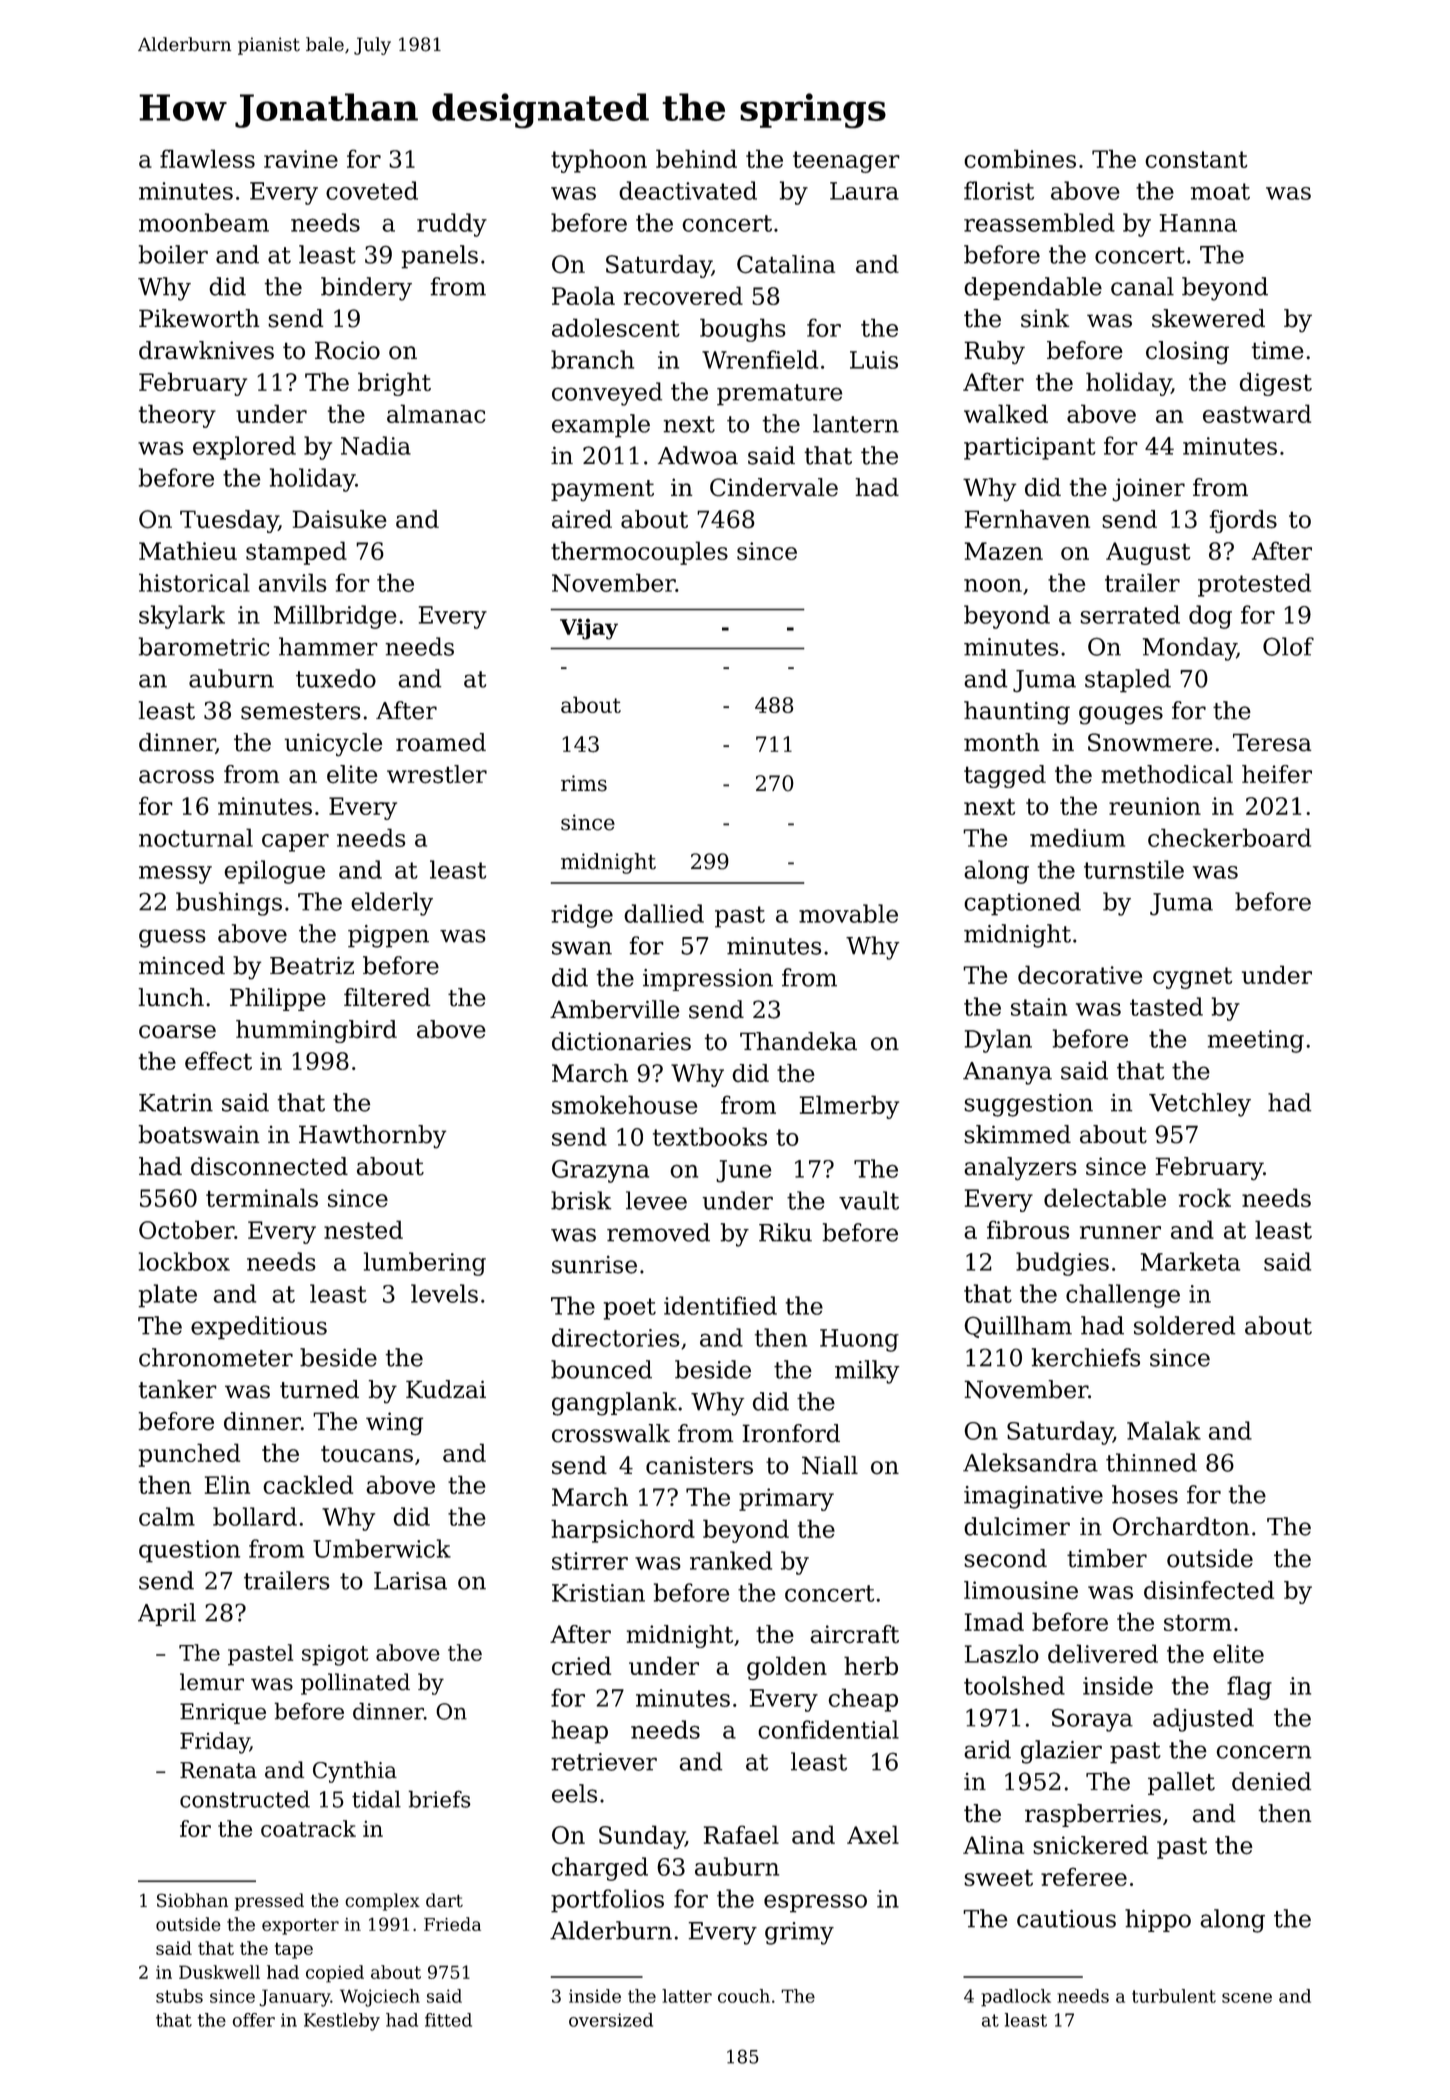 Image resolution: width=1450 pixels, height=2100 pixels. I want to click on oversized, so click(611, 2020).
